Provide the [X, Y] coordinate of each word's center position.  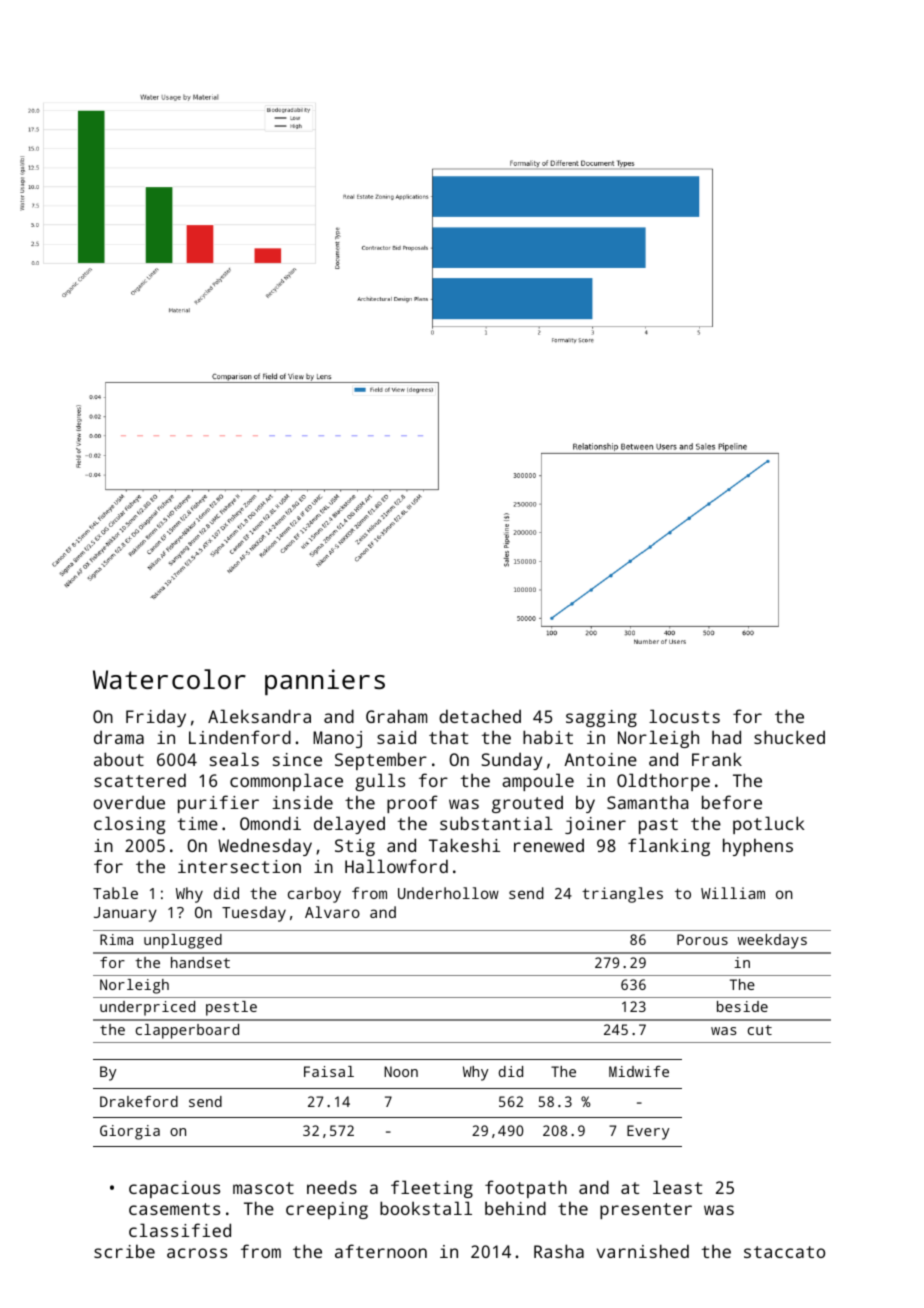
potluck [769, 825]
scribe [124, 1251]
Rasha [559, 1251]
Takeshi [464, 845]
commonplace [286, 782]
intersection [239, 866]
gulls [380, 782]
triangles [622, 895]
